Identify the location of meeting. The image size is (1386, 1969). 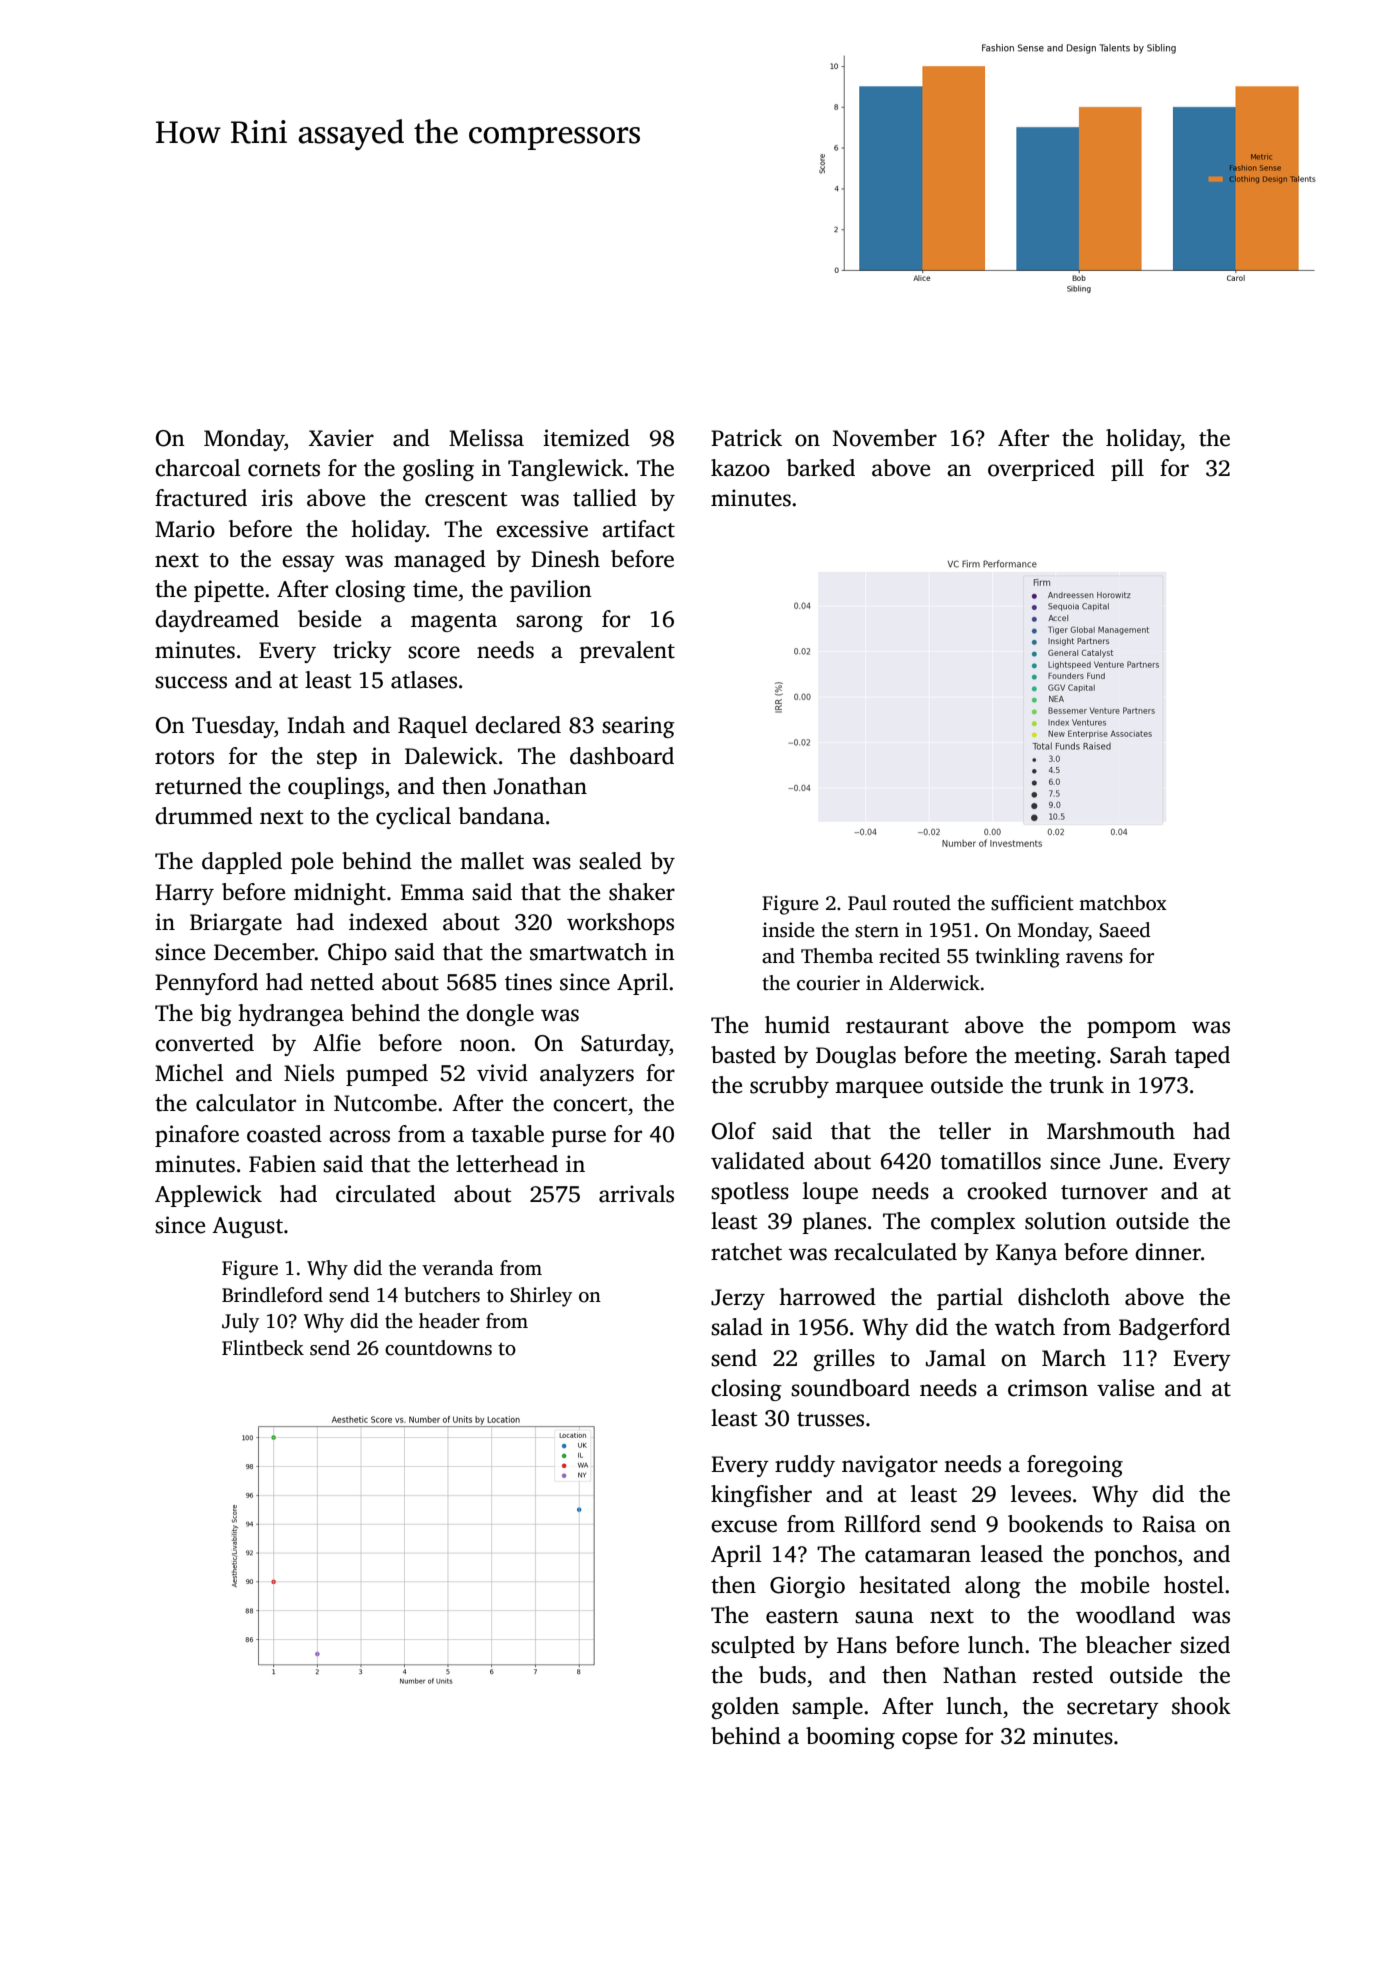
(1055, 1057).
